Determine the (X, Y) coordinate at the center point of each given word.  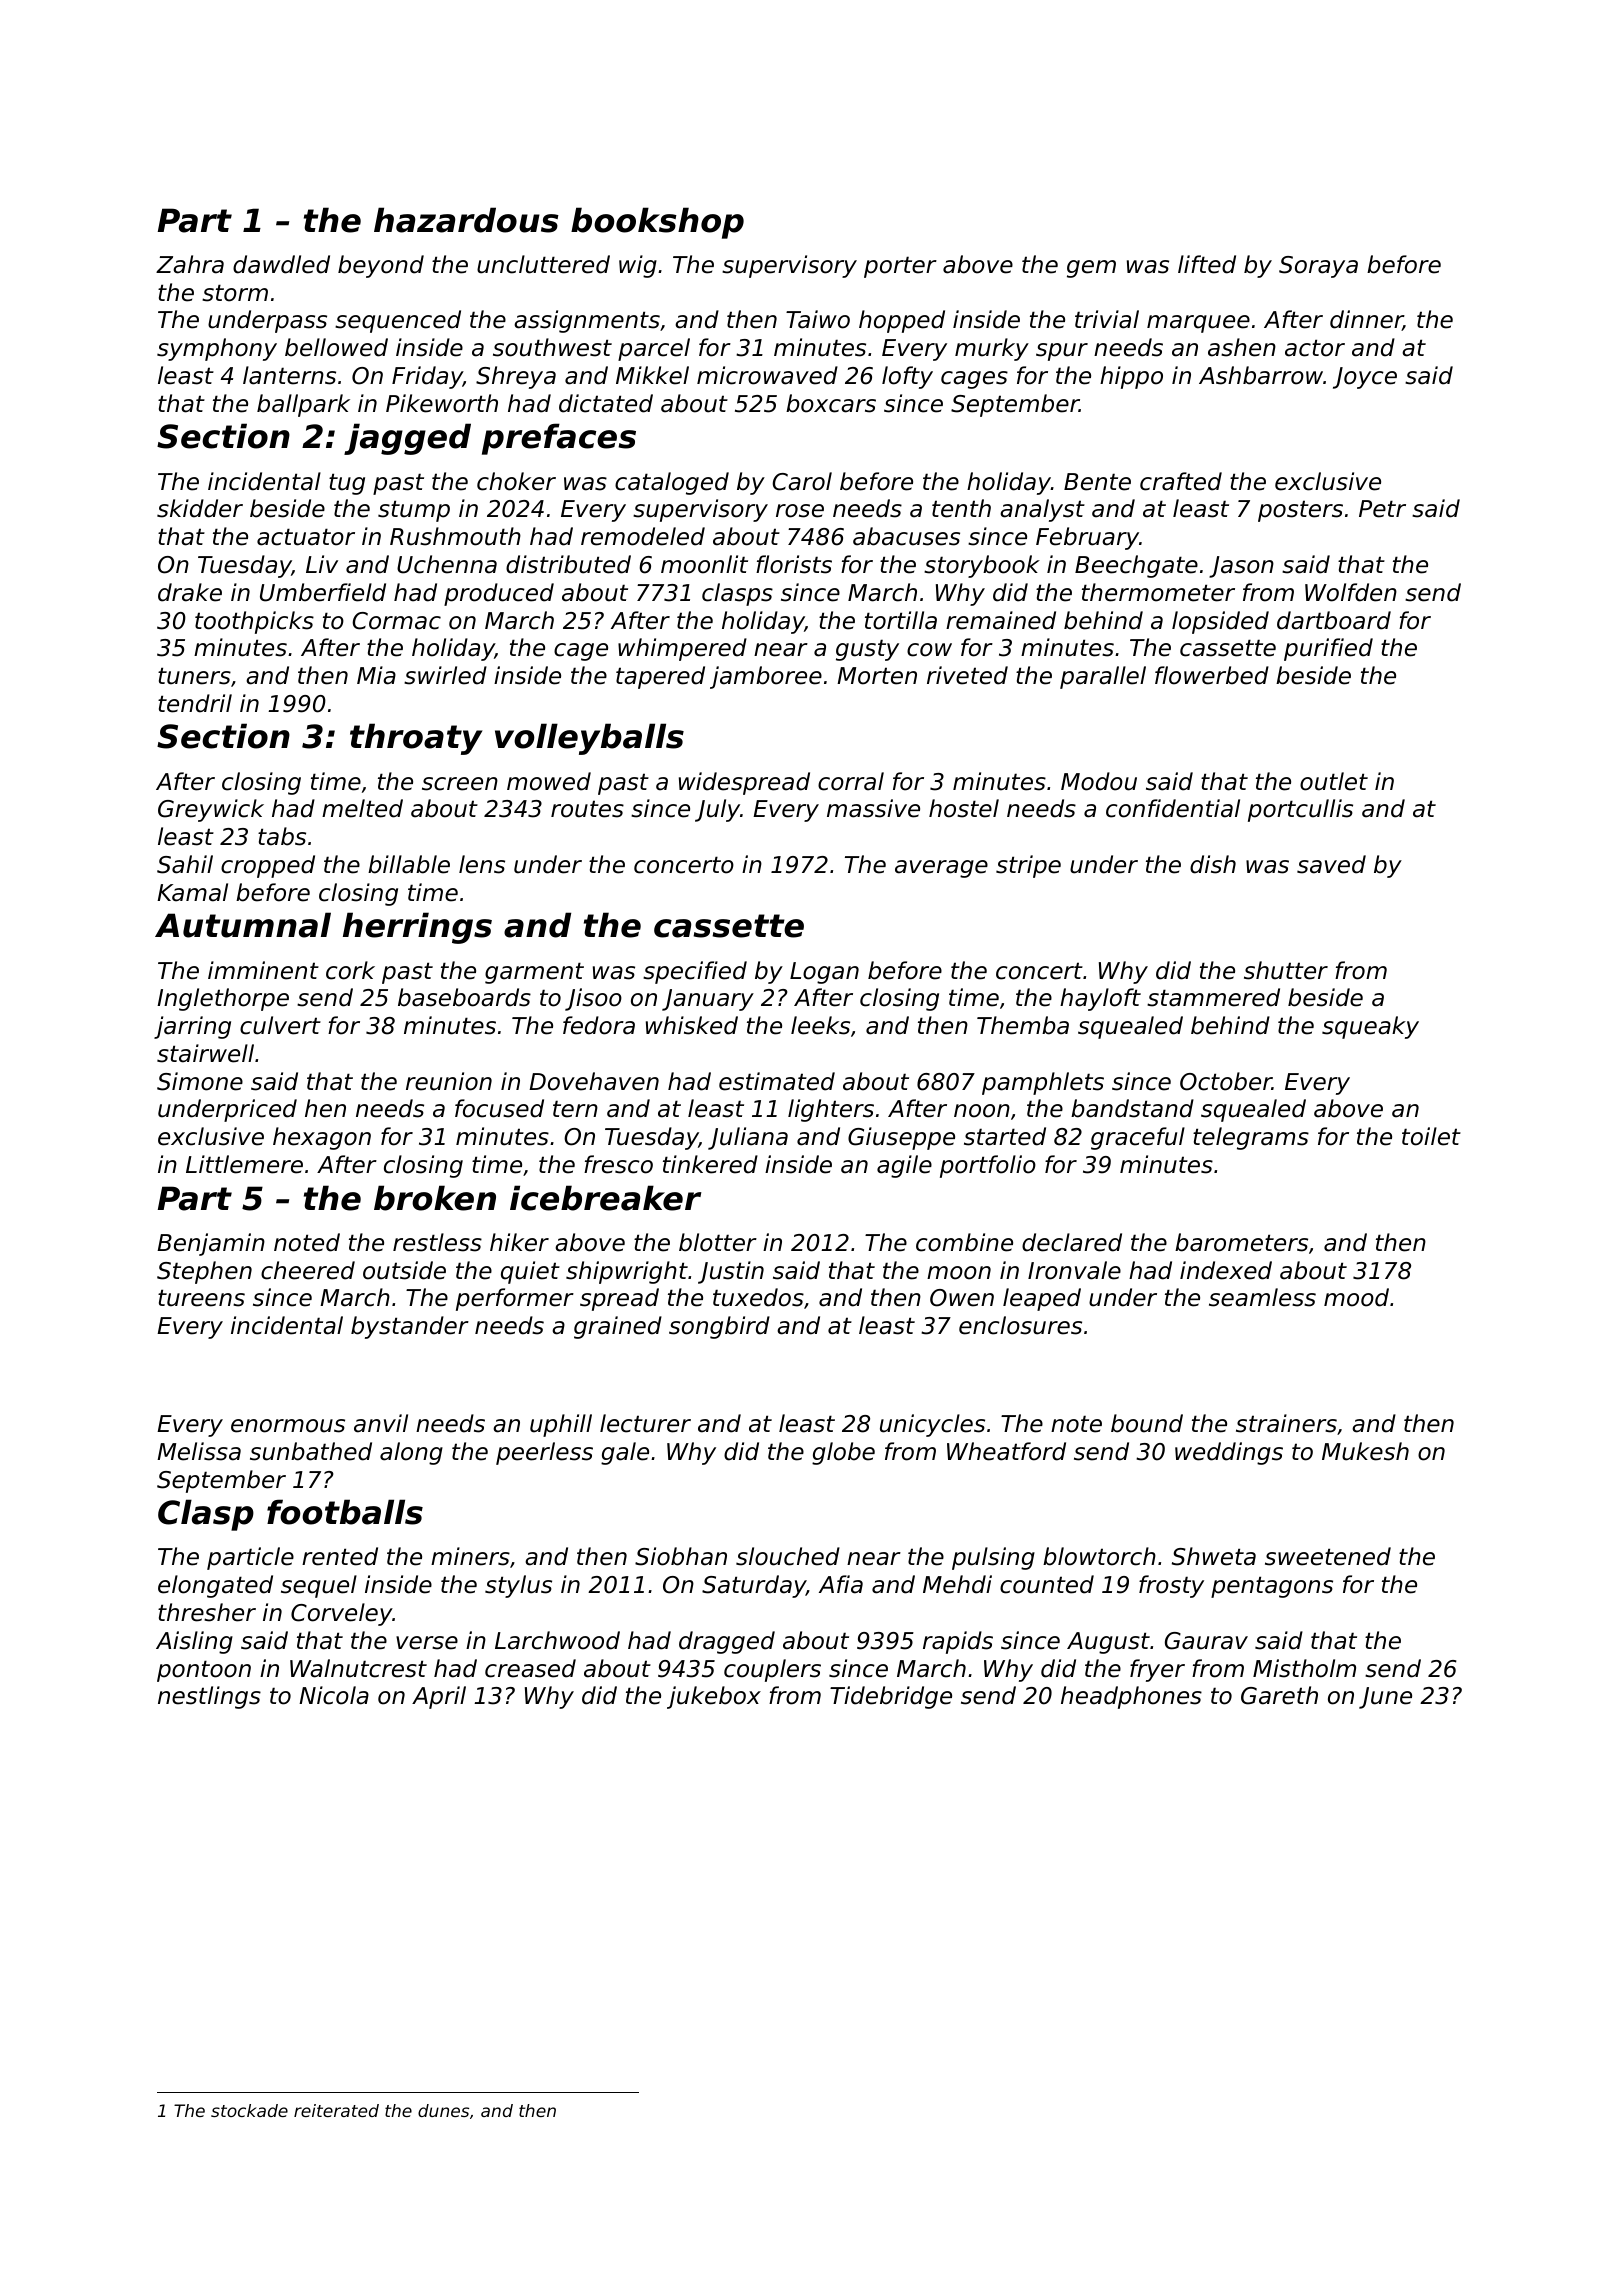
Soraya (1318, 267)
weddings (1229, 1453)
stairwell (205, 1053)
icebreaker (605, 1198)
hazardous (466, 220)
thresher (207, 1612)
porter (900, 267)
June (1385, 1698)
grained (618, 1327)
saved (1331, 864)
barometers (1241, 1242)
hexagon (322, 1138)
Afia (841, 1584)
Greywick (211, 810)
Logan (824, 973)
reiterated (336, 2110)
